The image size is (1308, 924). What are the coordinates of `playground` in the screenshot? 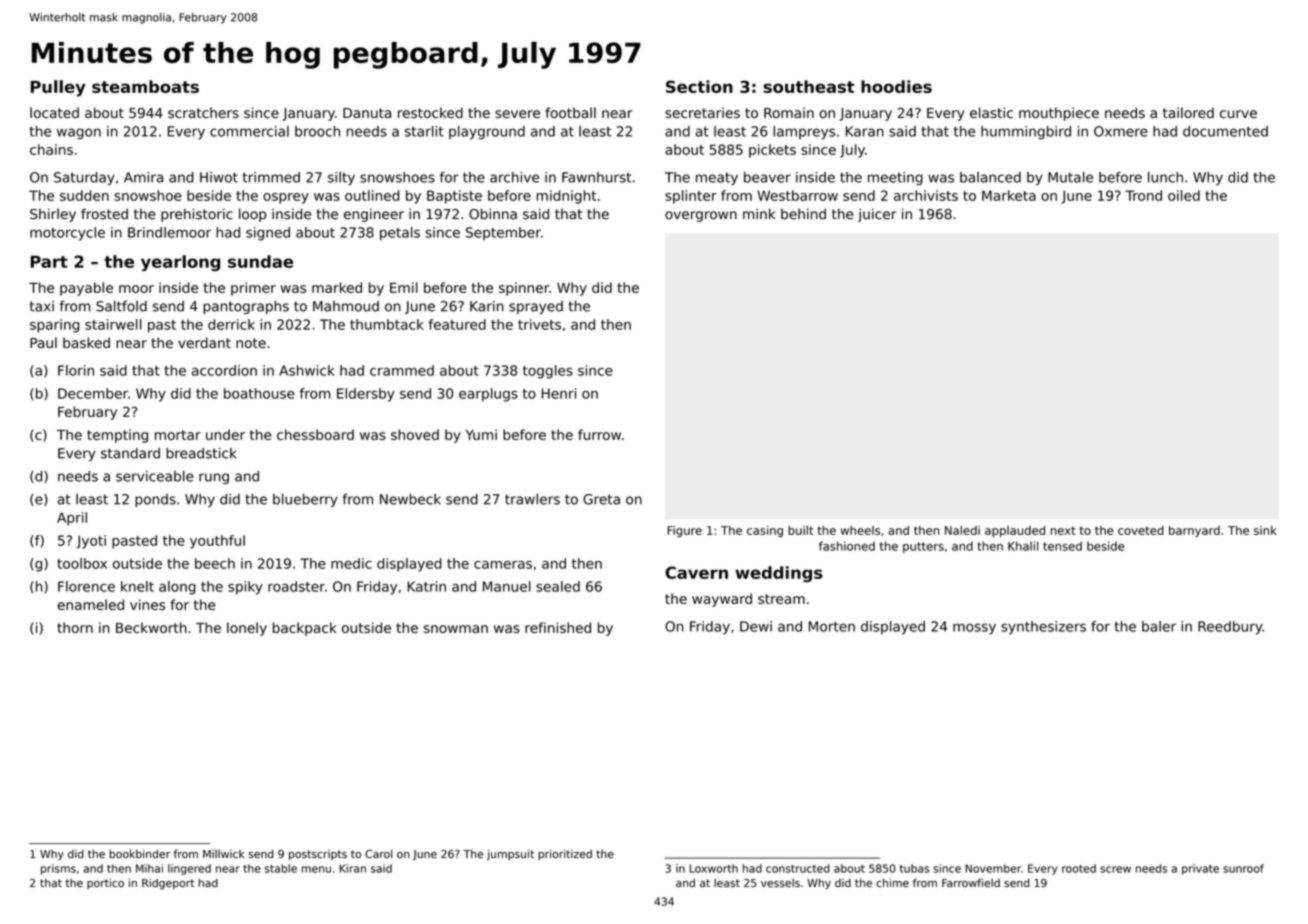 It's located at (487, 133).
